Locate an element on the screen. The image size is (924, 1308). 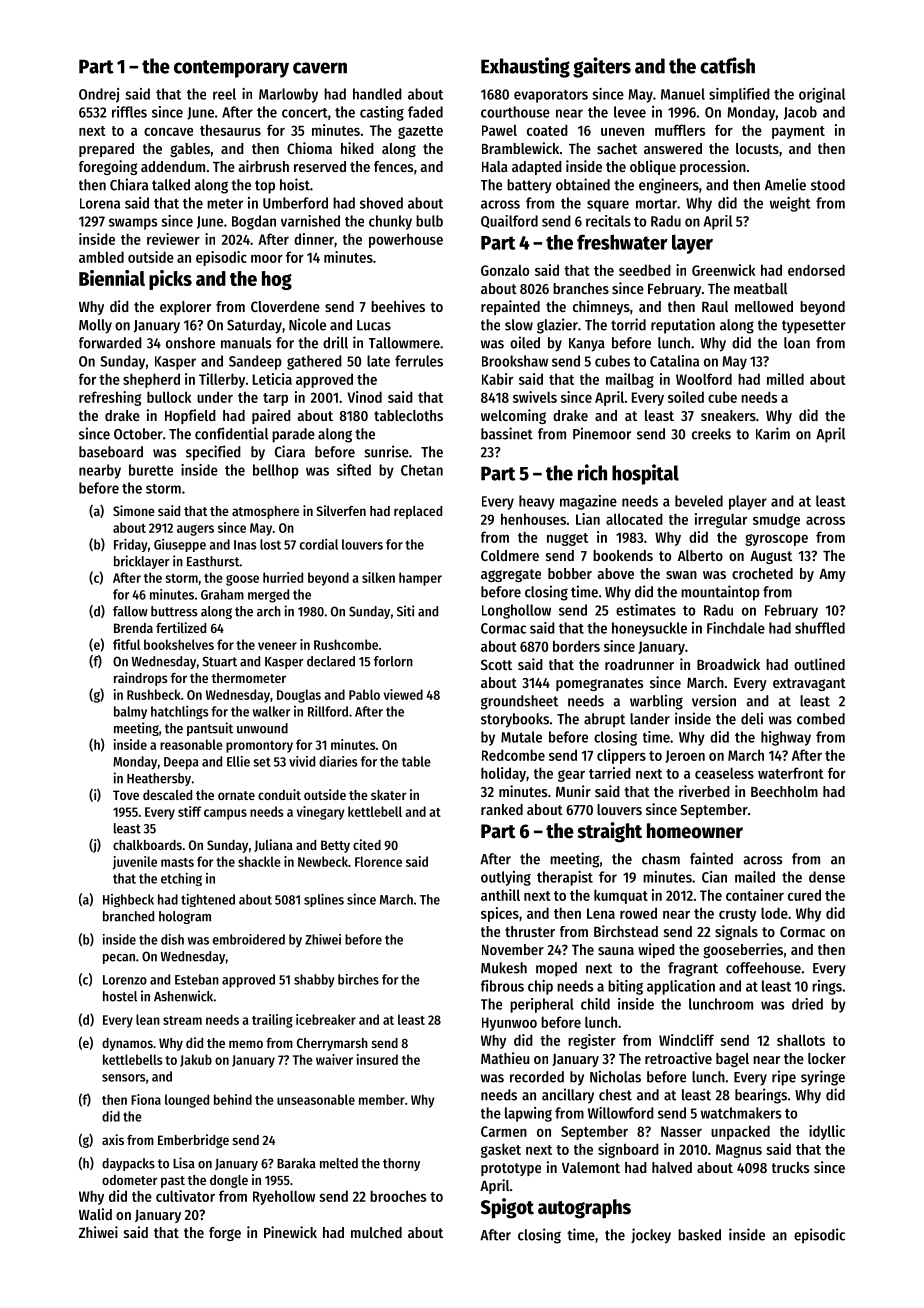
rich is located at coordinates (592, 472).
